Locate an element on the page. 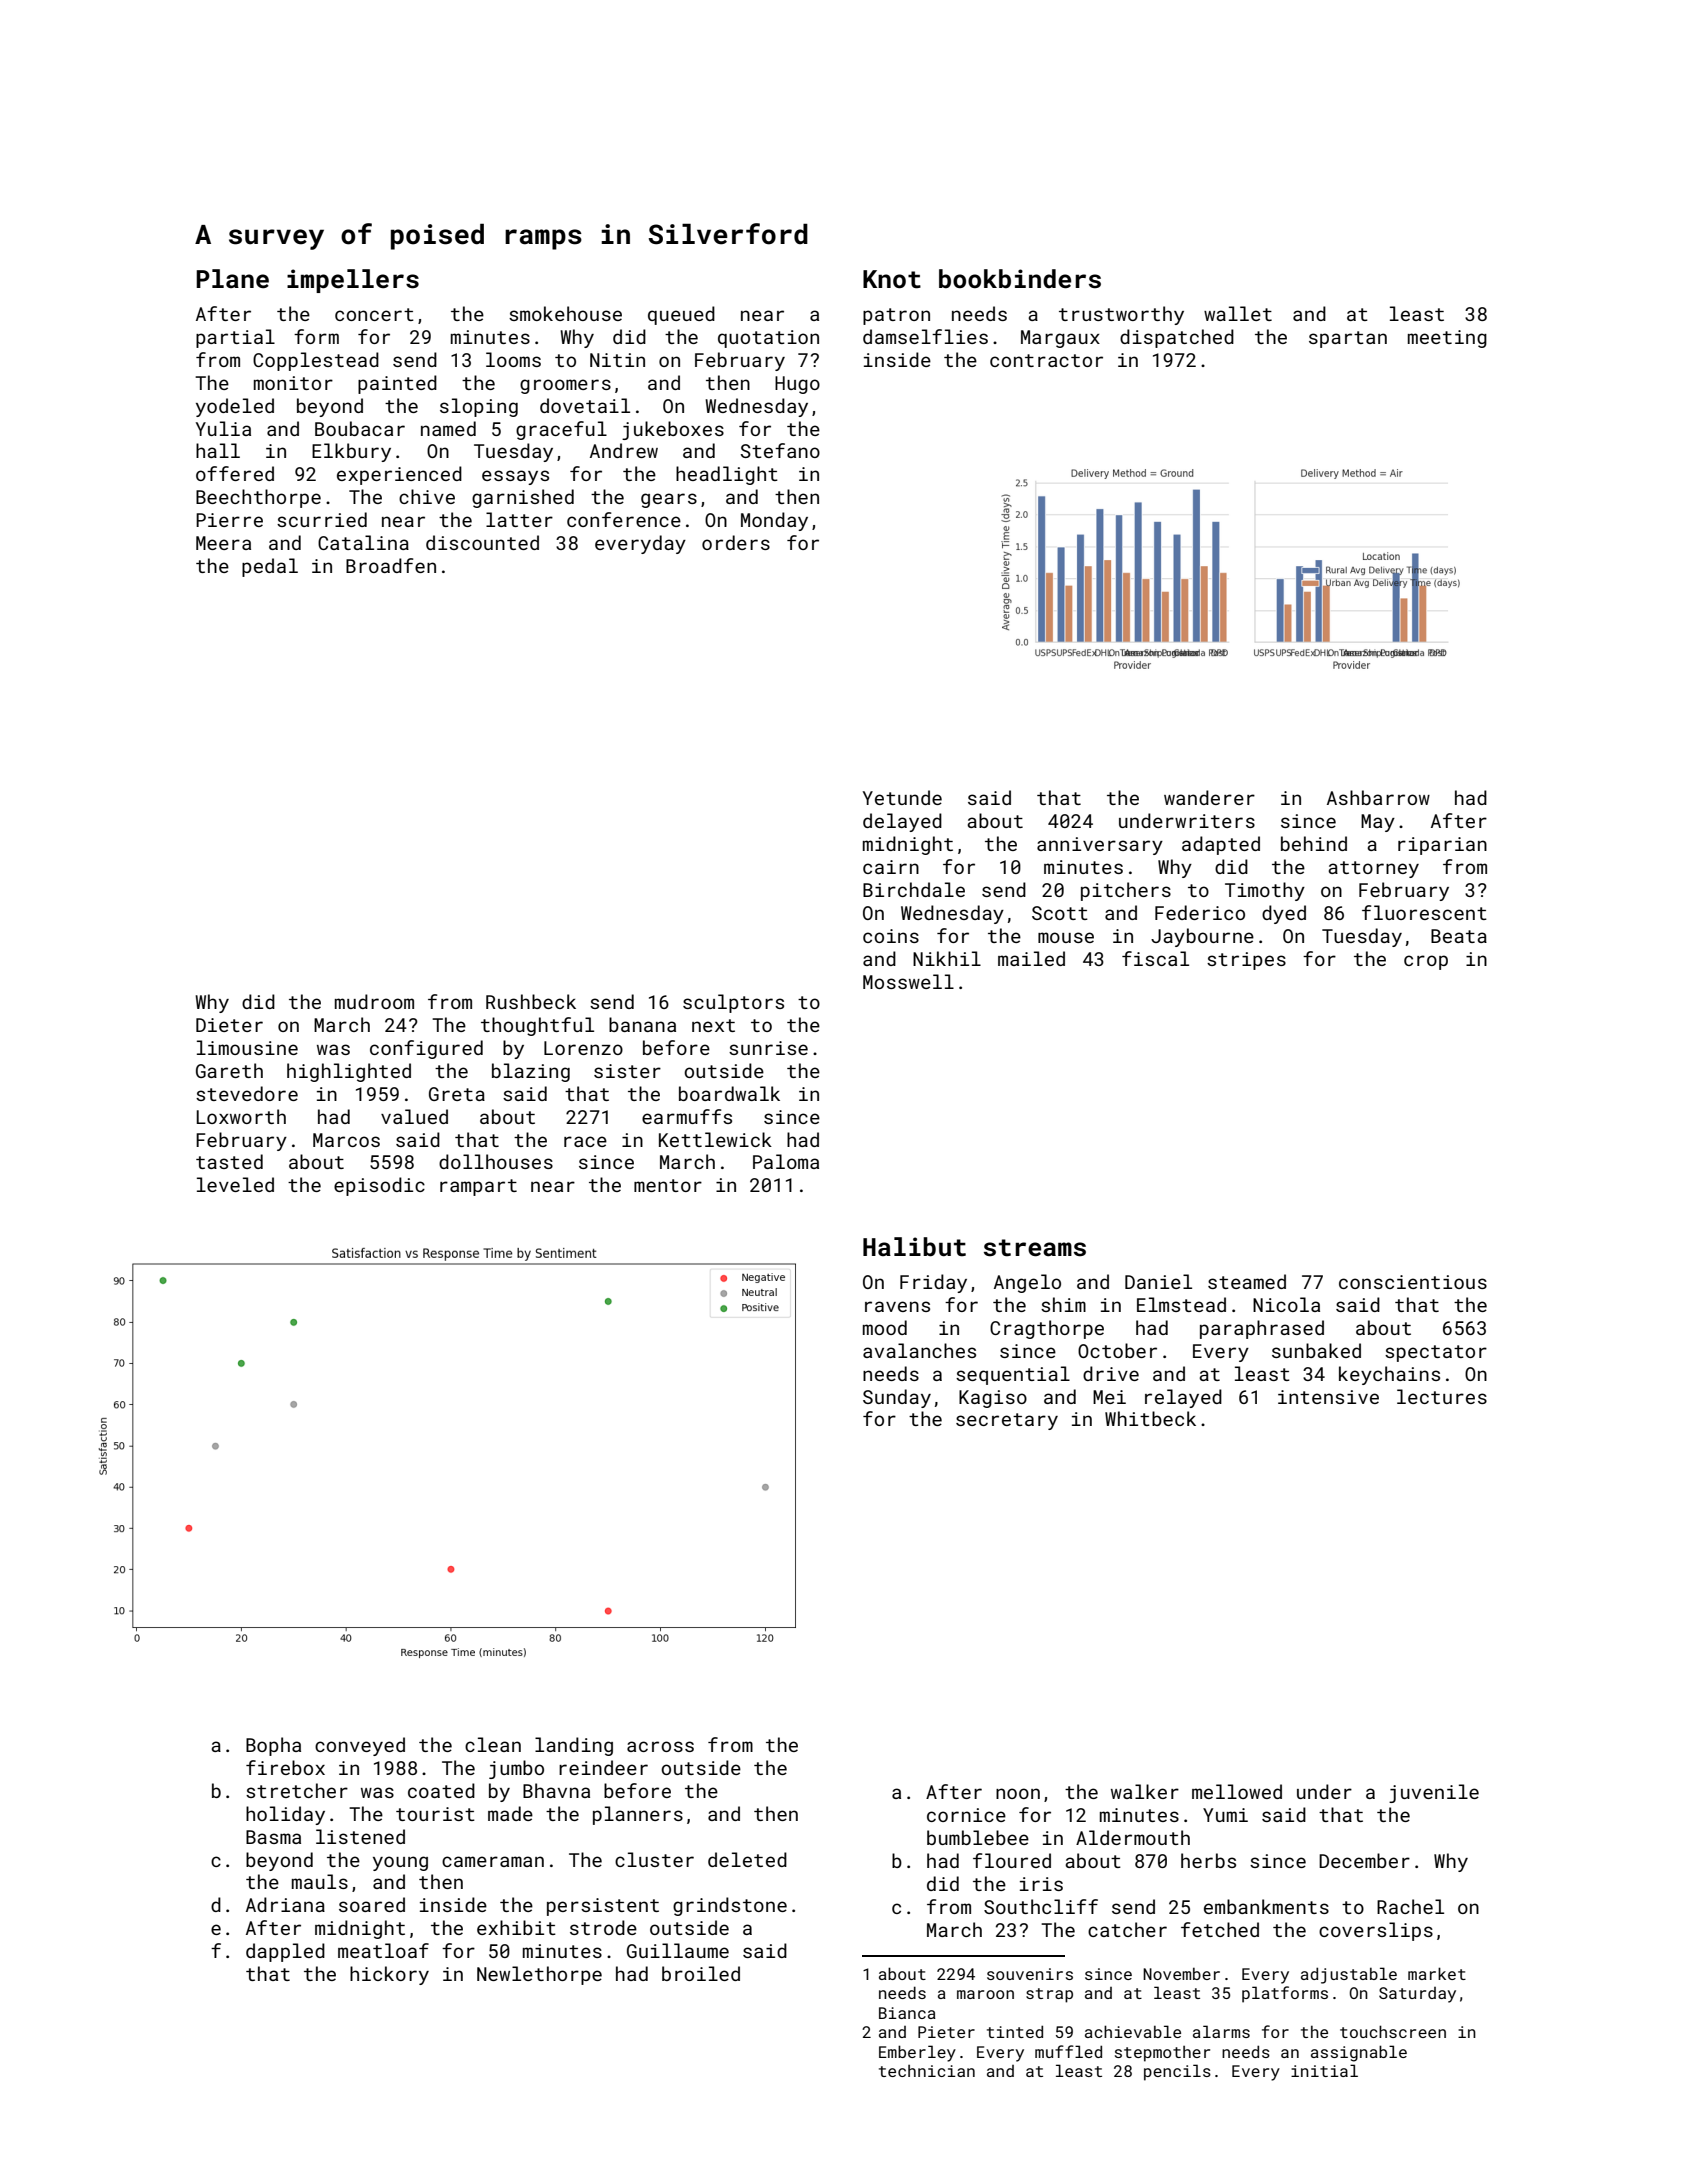 This document has width=1683, height=2178. cairn is located at coordinates (891, 867).
